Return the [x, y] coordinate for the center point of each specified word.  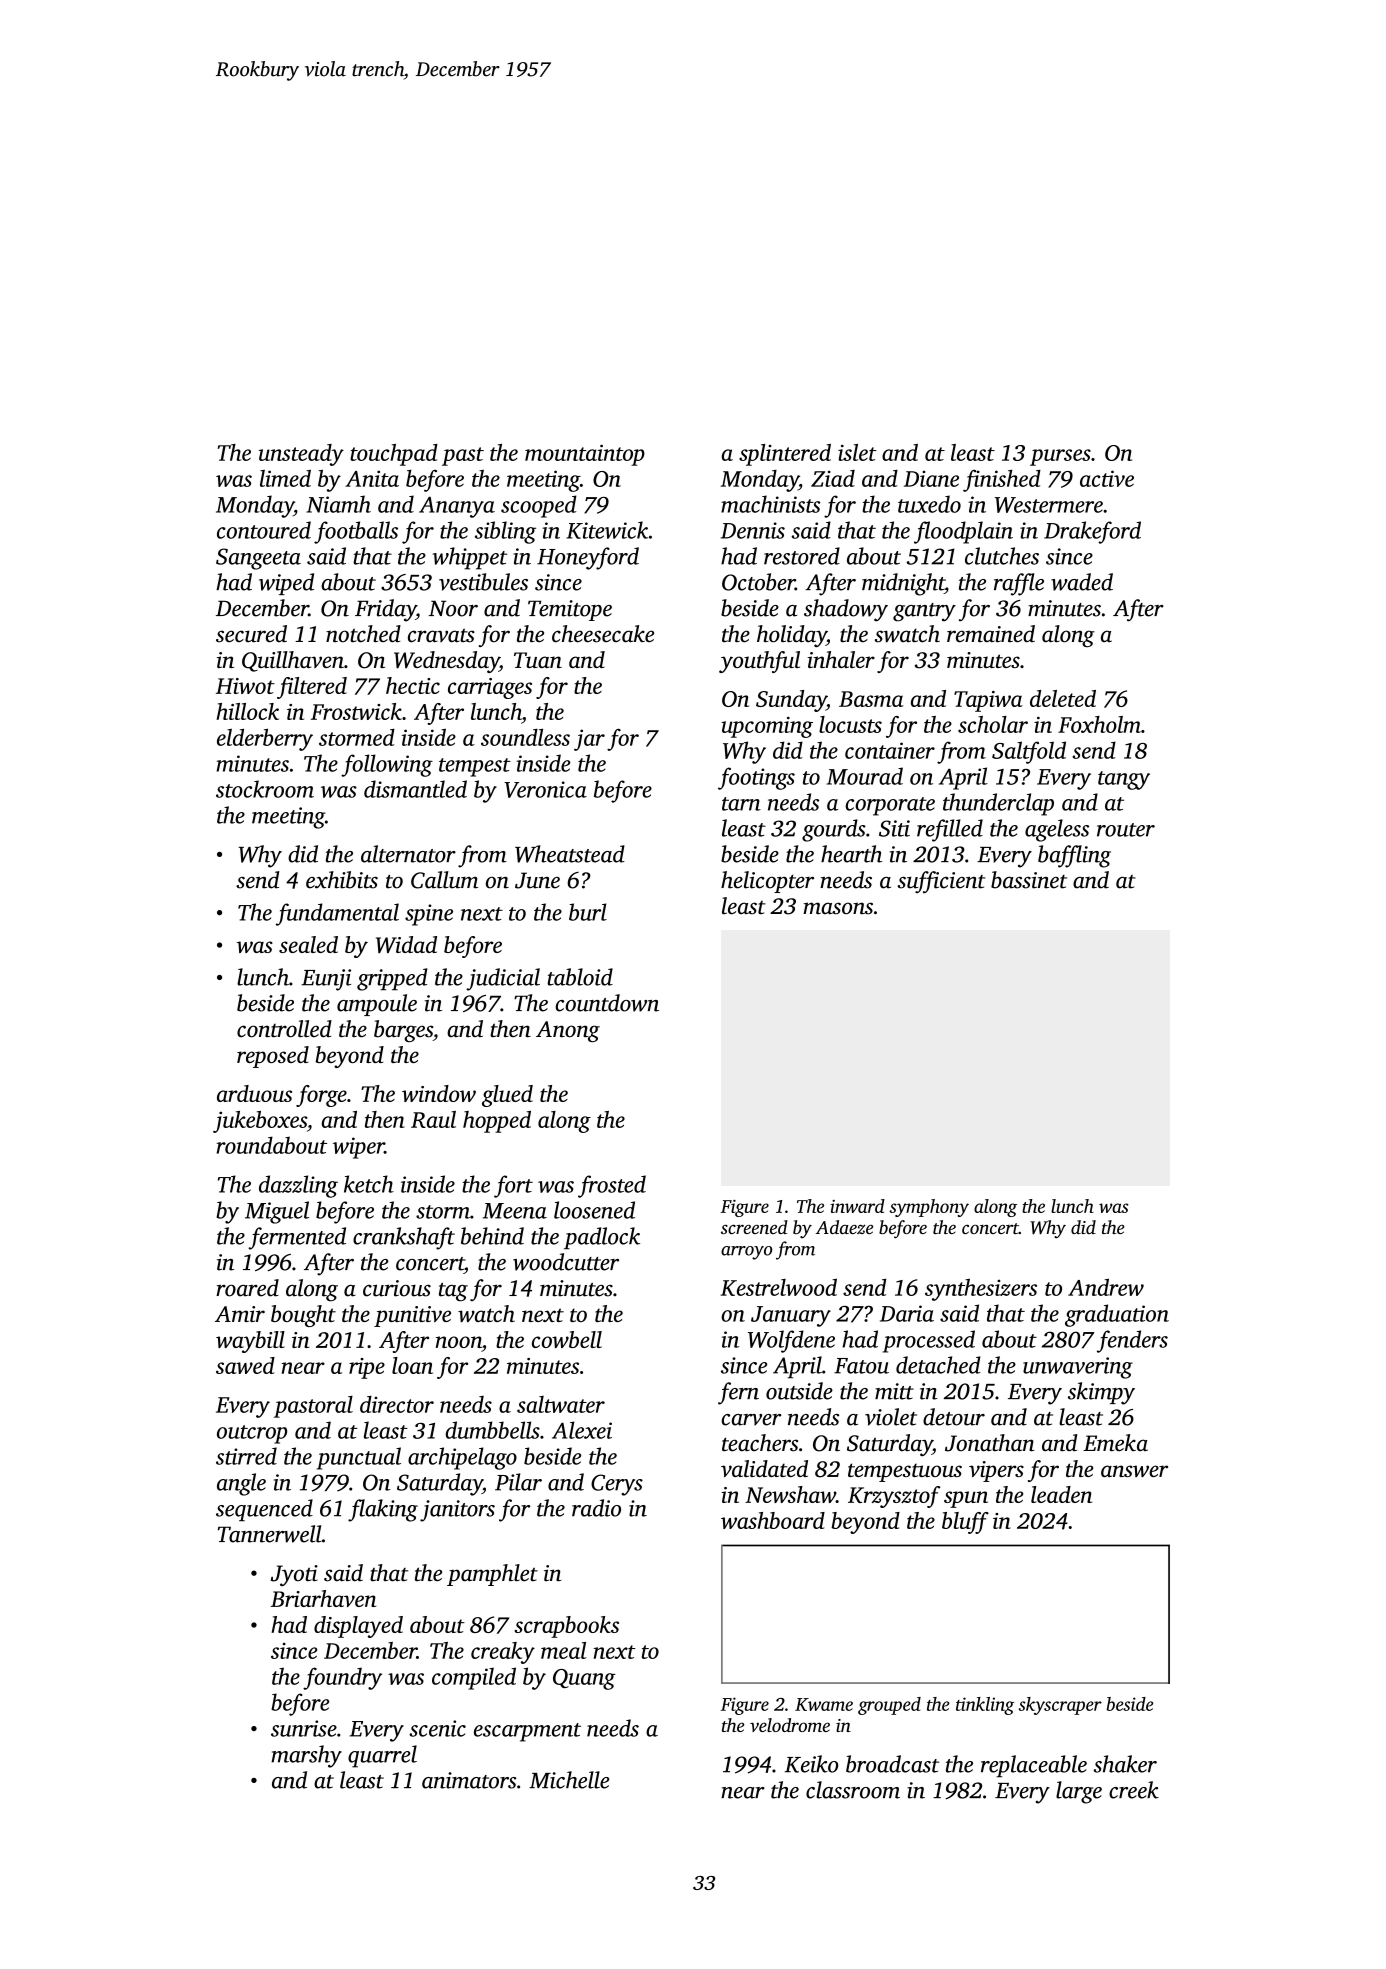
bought [303, 1316]
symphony [929, 1208]
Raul [433, 1119]
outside [799, 1391]
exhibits [342, 880]
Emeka [1115, 1443]
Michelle [569, 1780]
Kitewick [607, 530]
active [1107, 478]
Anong [568, 1031]
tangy [1124, 780]
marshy [306, 1756]
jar [589, 740]
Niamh [338, 504]
